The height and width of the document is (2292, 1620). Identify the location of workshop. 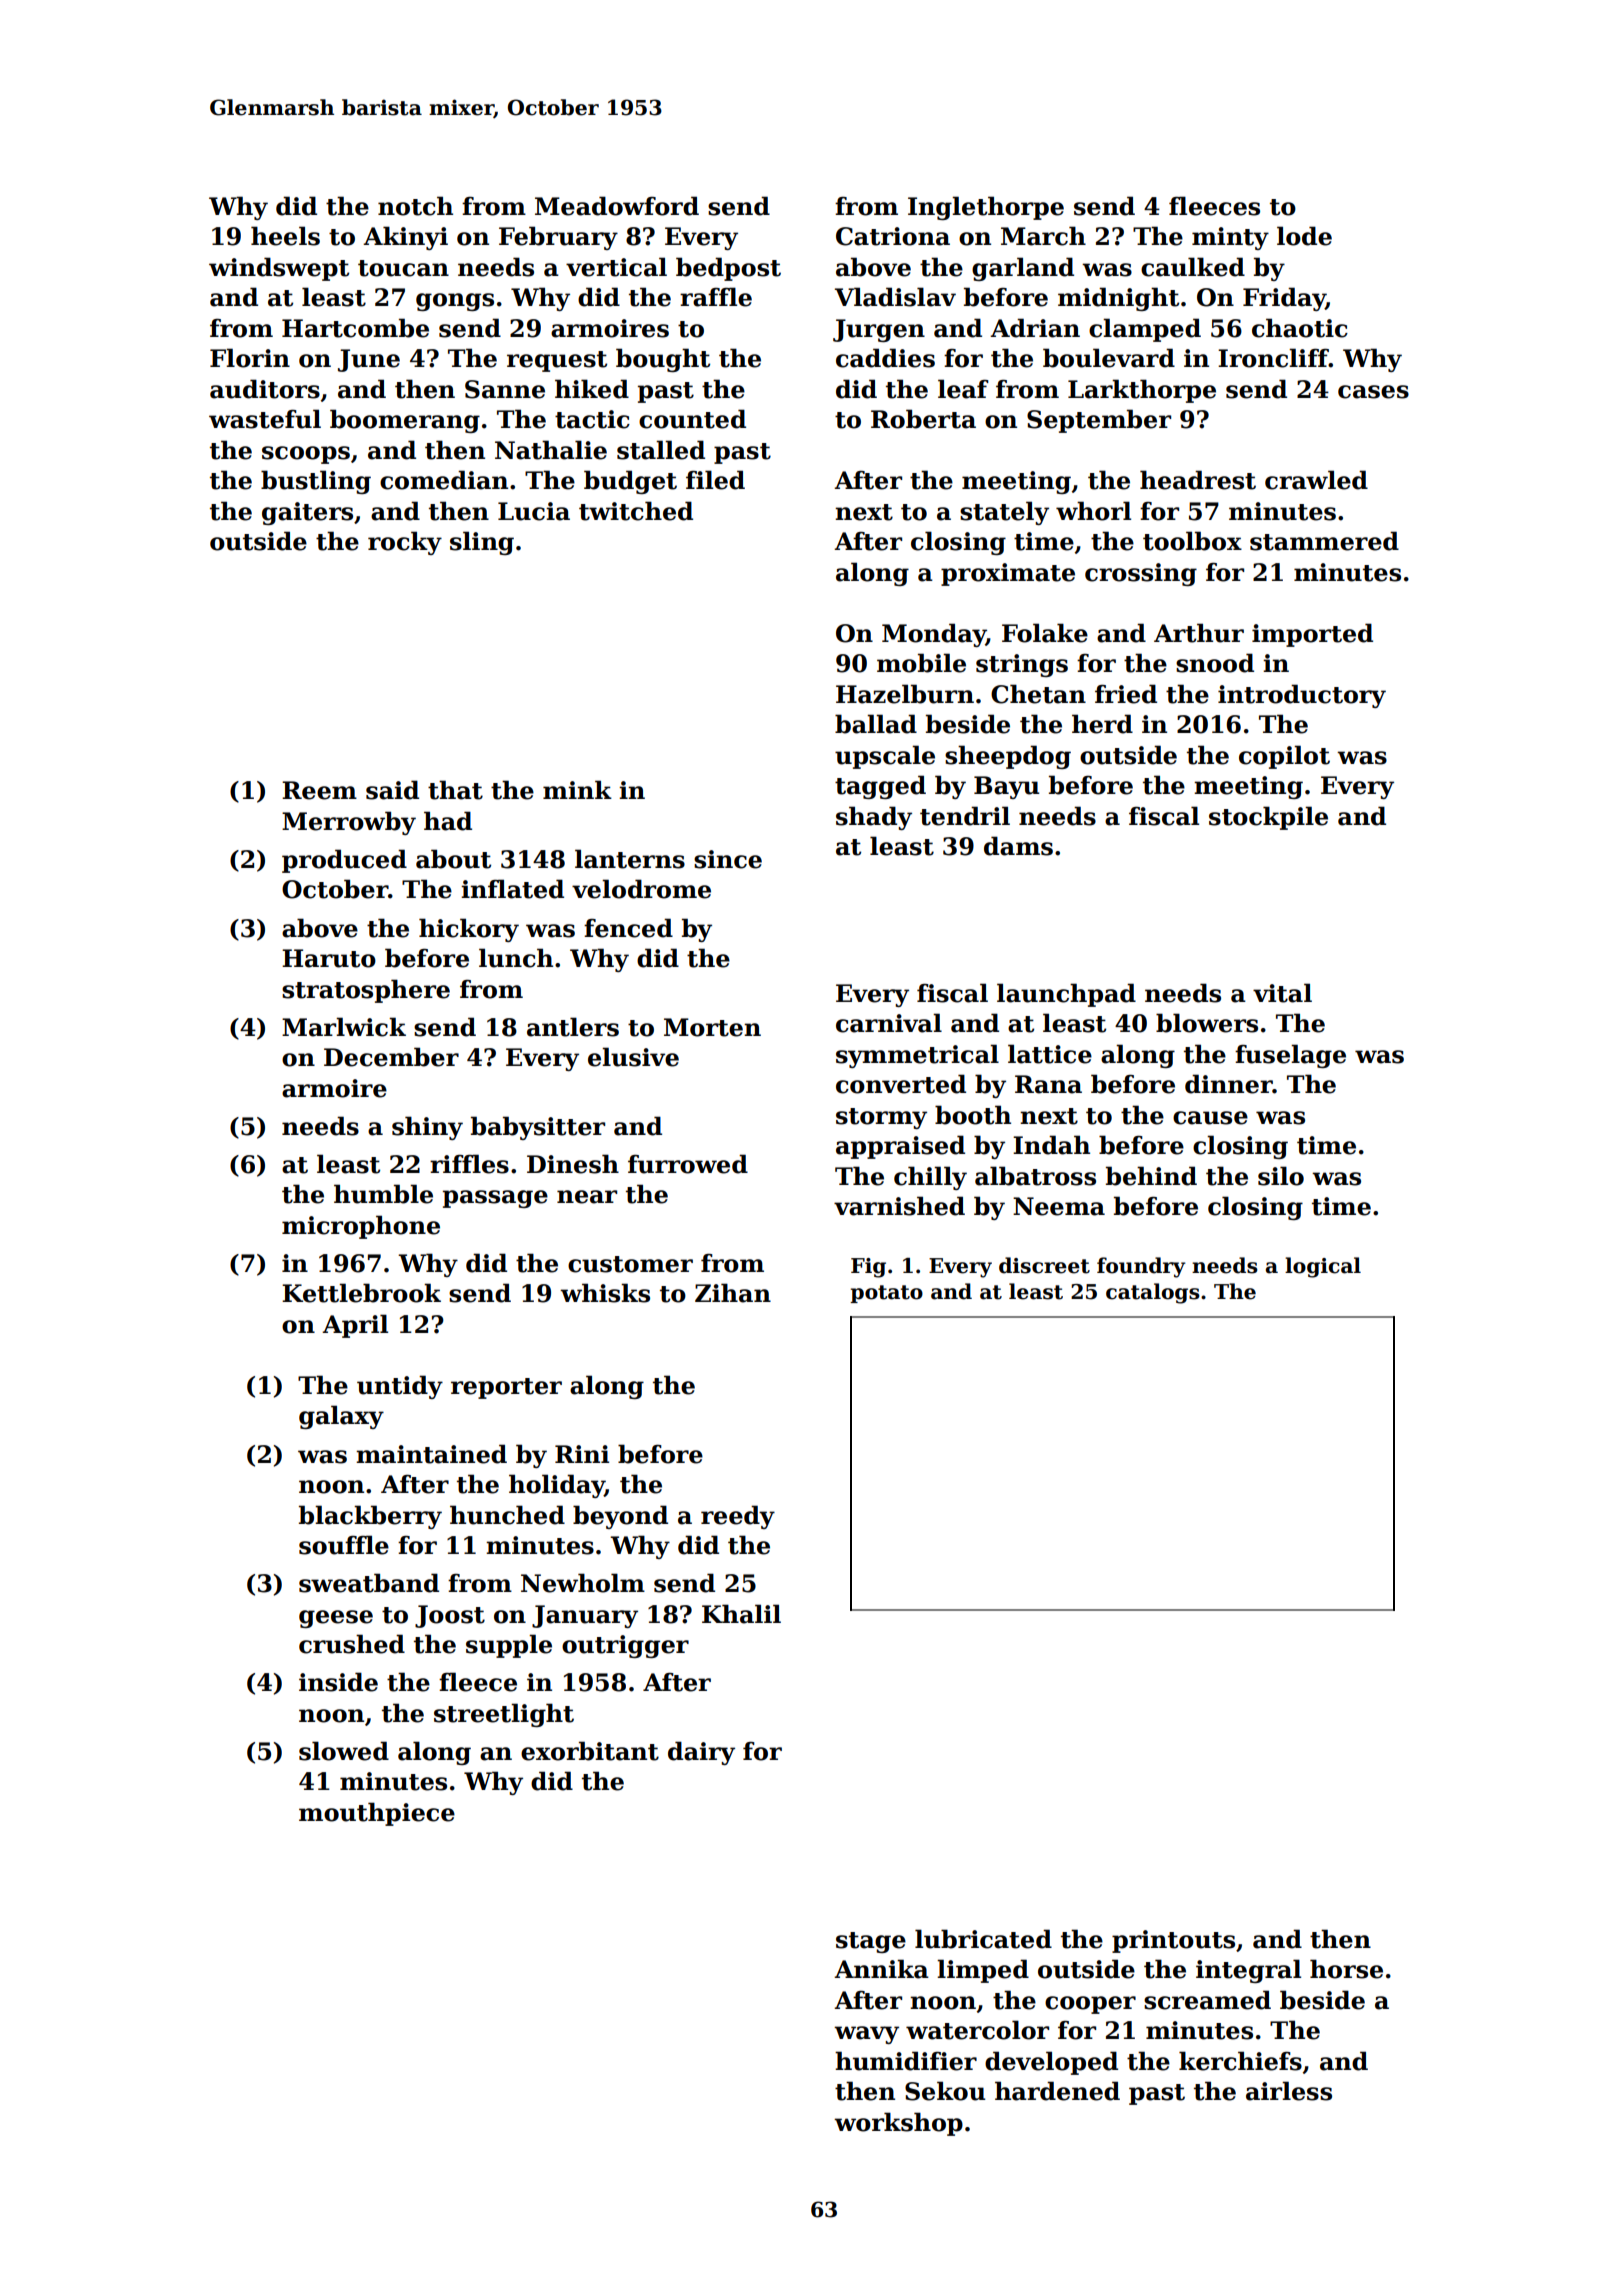
(898, 2124).
